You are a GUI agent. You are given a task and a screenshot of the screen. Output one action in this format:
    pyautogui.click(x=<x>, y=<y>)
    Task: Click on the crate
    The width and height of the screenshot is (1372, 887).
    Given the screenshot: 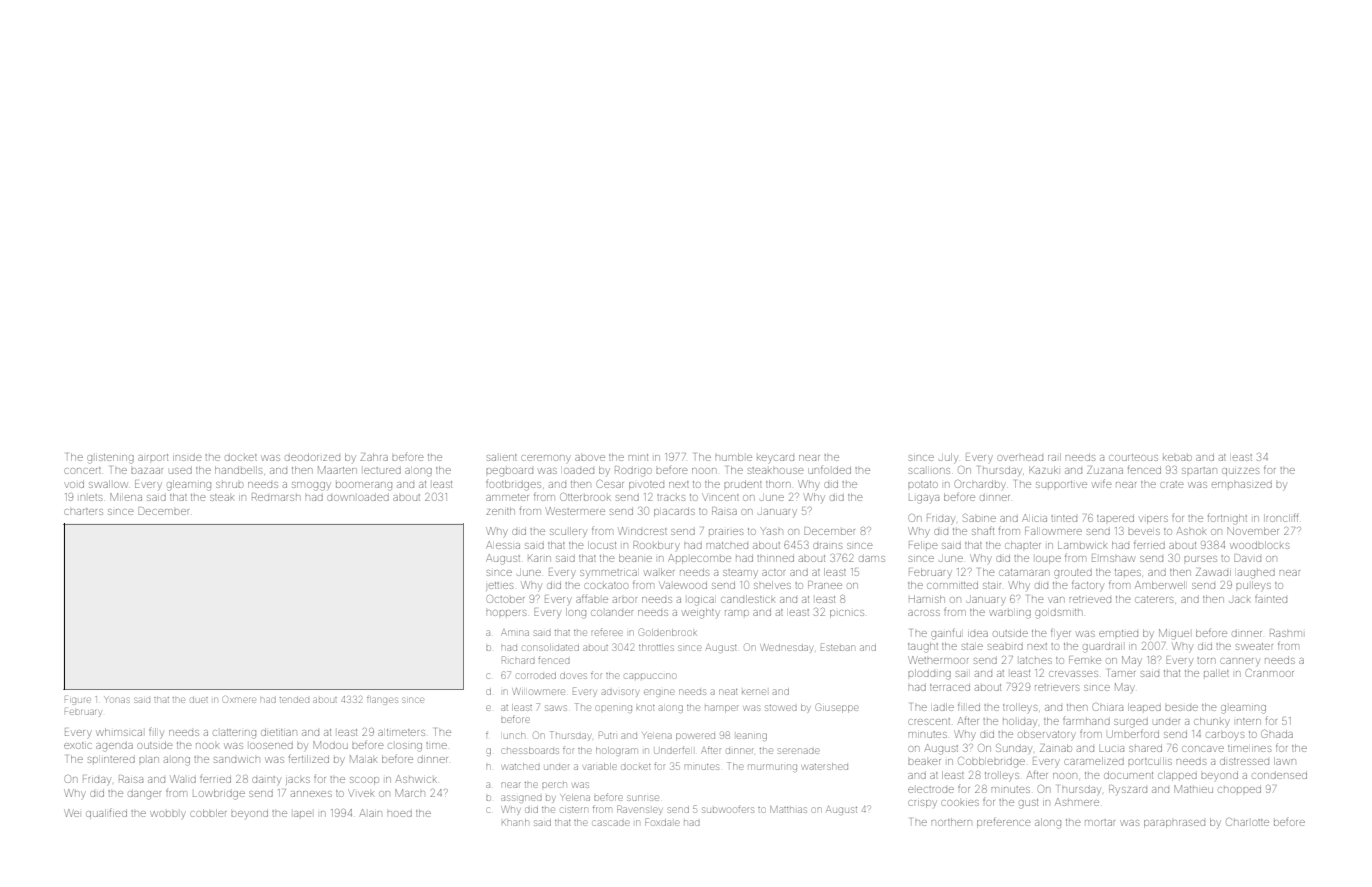 What is the action you would take?
    pyautogui.click(x=1172, y=484)
